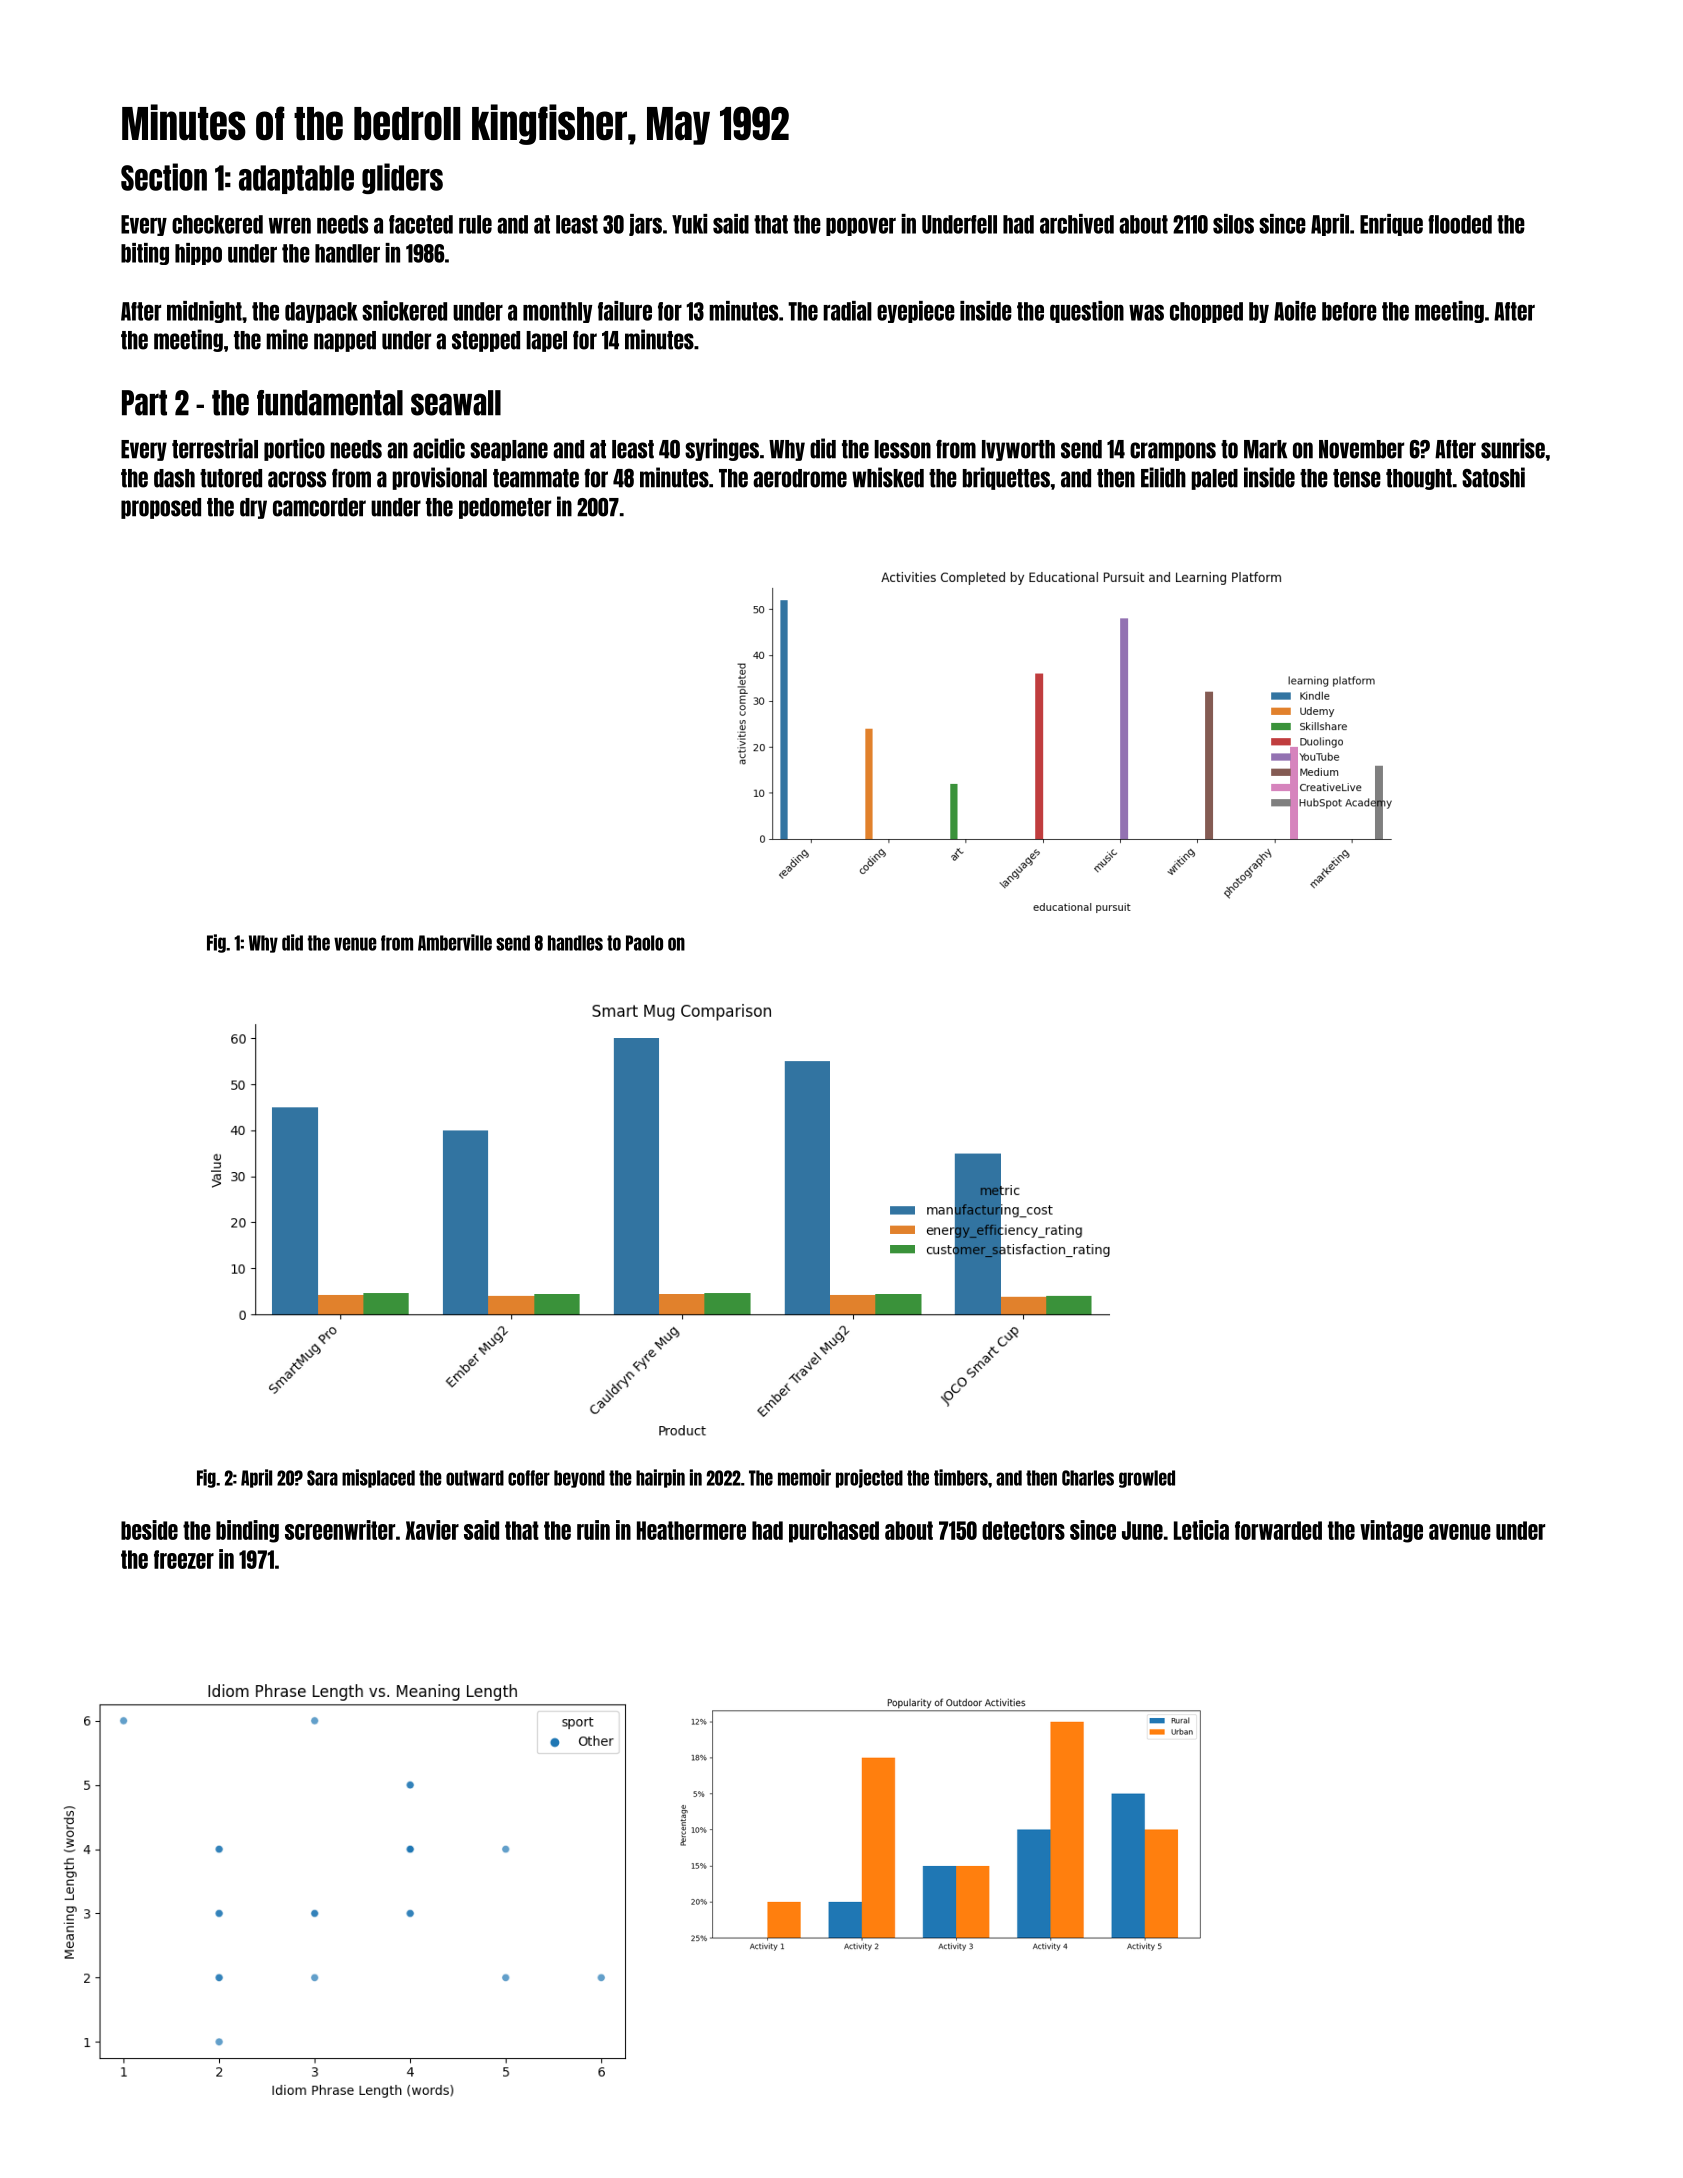 The height and width of the screenshot is (2178, 1683). I want to click on thought, so click(1419, 479).
